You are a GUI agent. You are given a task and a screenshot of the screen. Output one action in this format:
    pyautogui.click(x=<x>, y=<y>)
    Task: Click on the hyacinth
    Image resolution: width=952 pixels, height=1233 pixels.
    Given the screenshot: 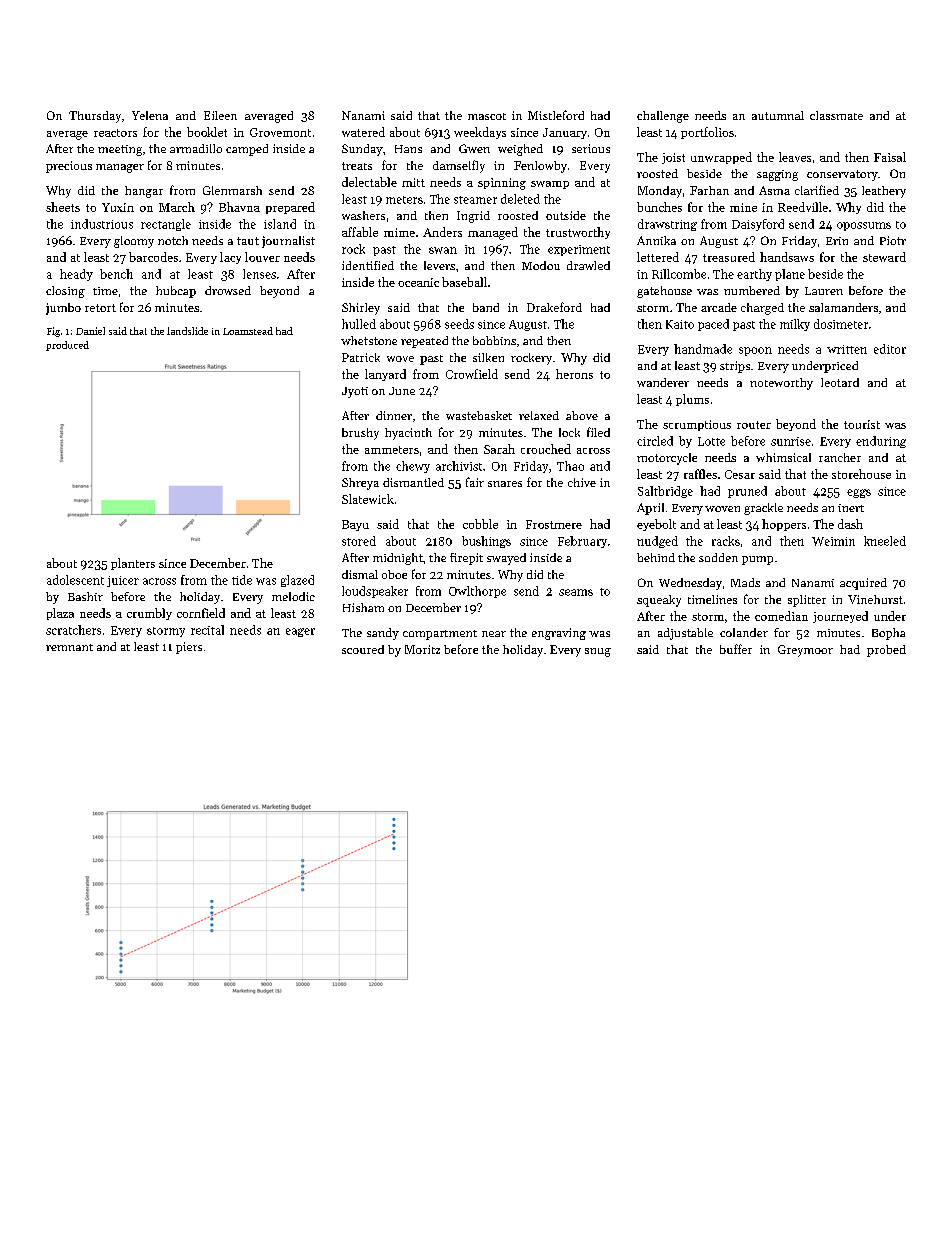 What is the action you would take?
    pyautogui.click(x=408, y=434)
